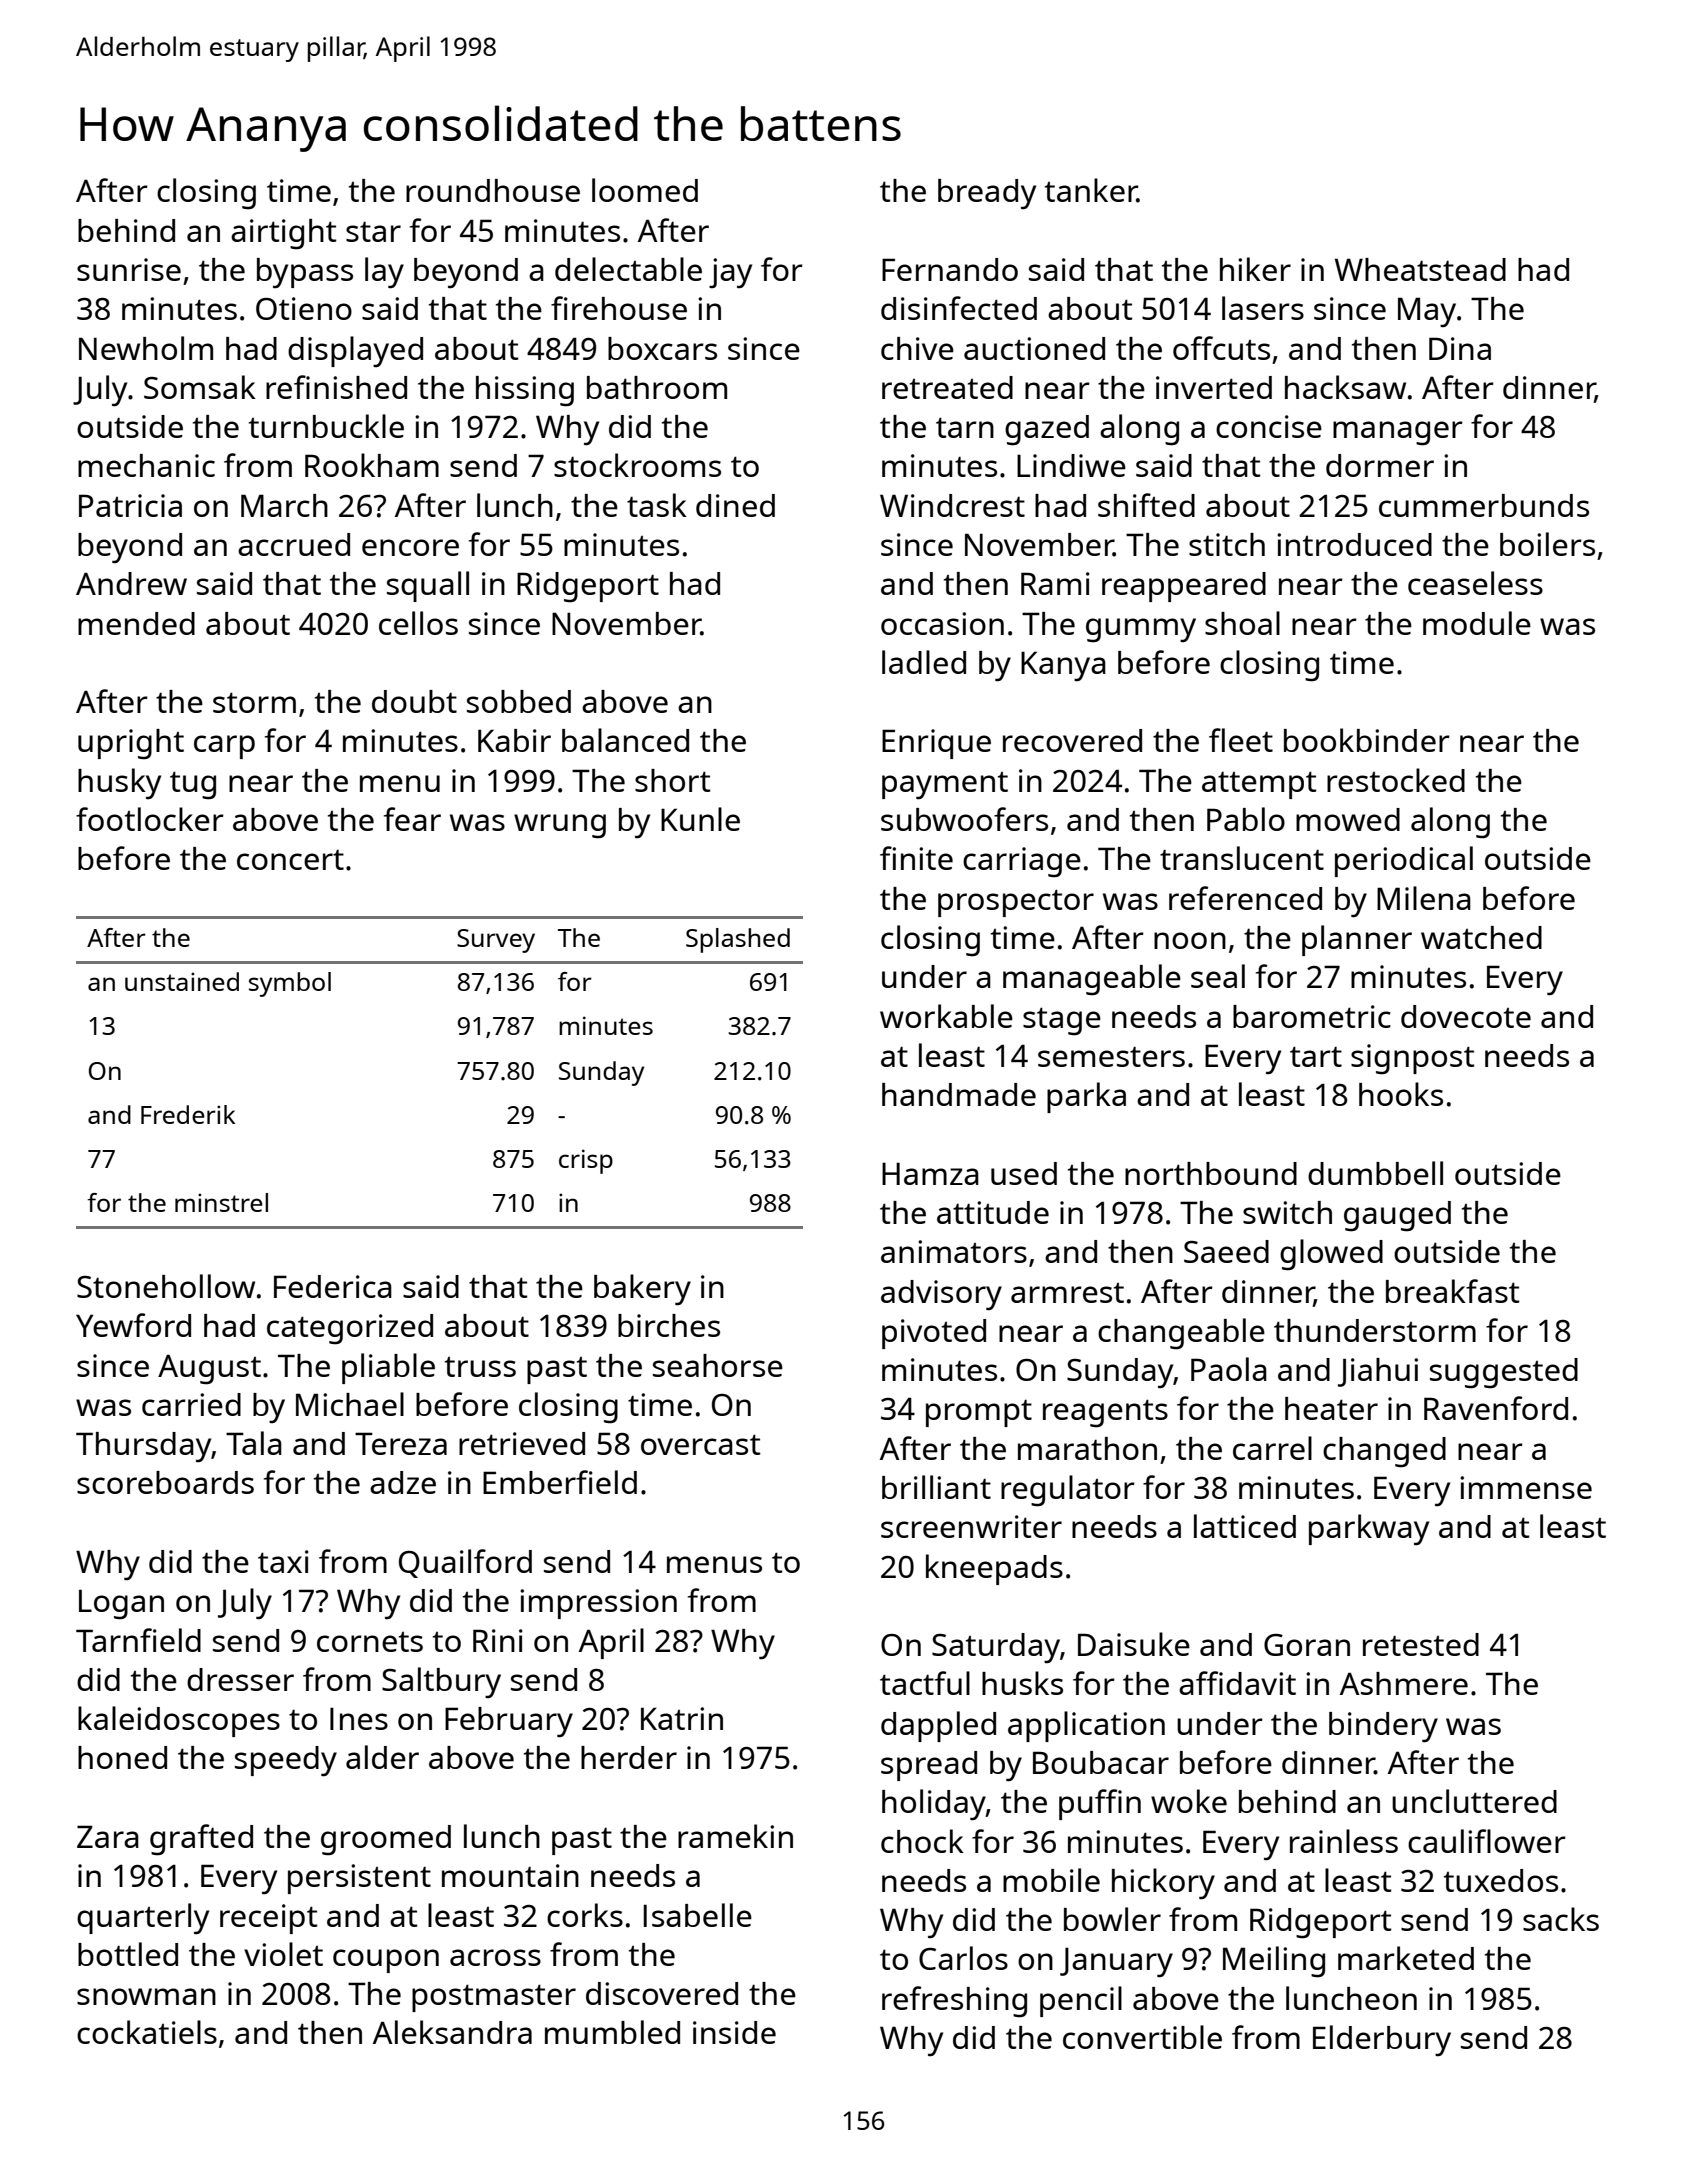 This screenshot has width=1683, height=2178. Describe the element at coordinates (1501, 1880) in the screenshot. I see `tuxedos` at that location.
